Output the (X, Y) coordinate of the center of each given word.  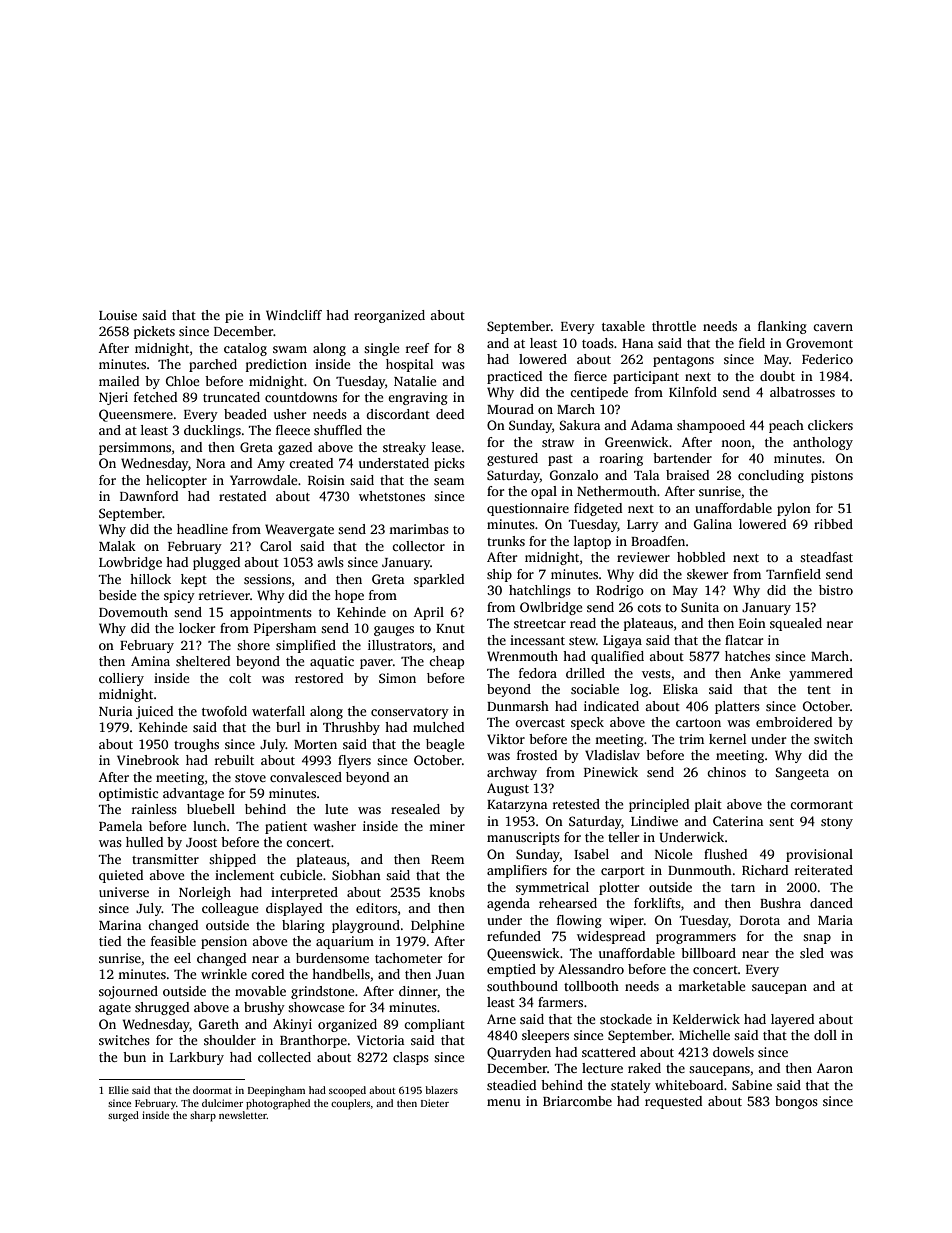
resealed (415, 809)
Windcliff (294, 315)
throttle (674, 326)
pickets (154, 332)
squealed (796, 624)
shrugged (162, 1008)
